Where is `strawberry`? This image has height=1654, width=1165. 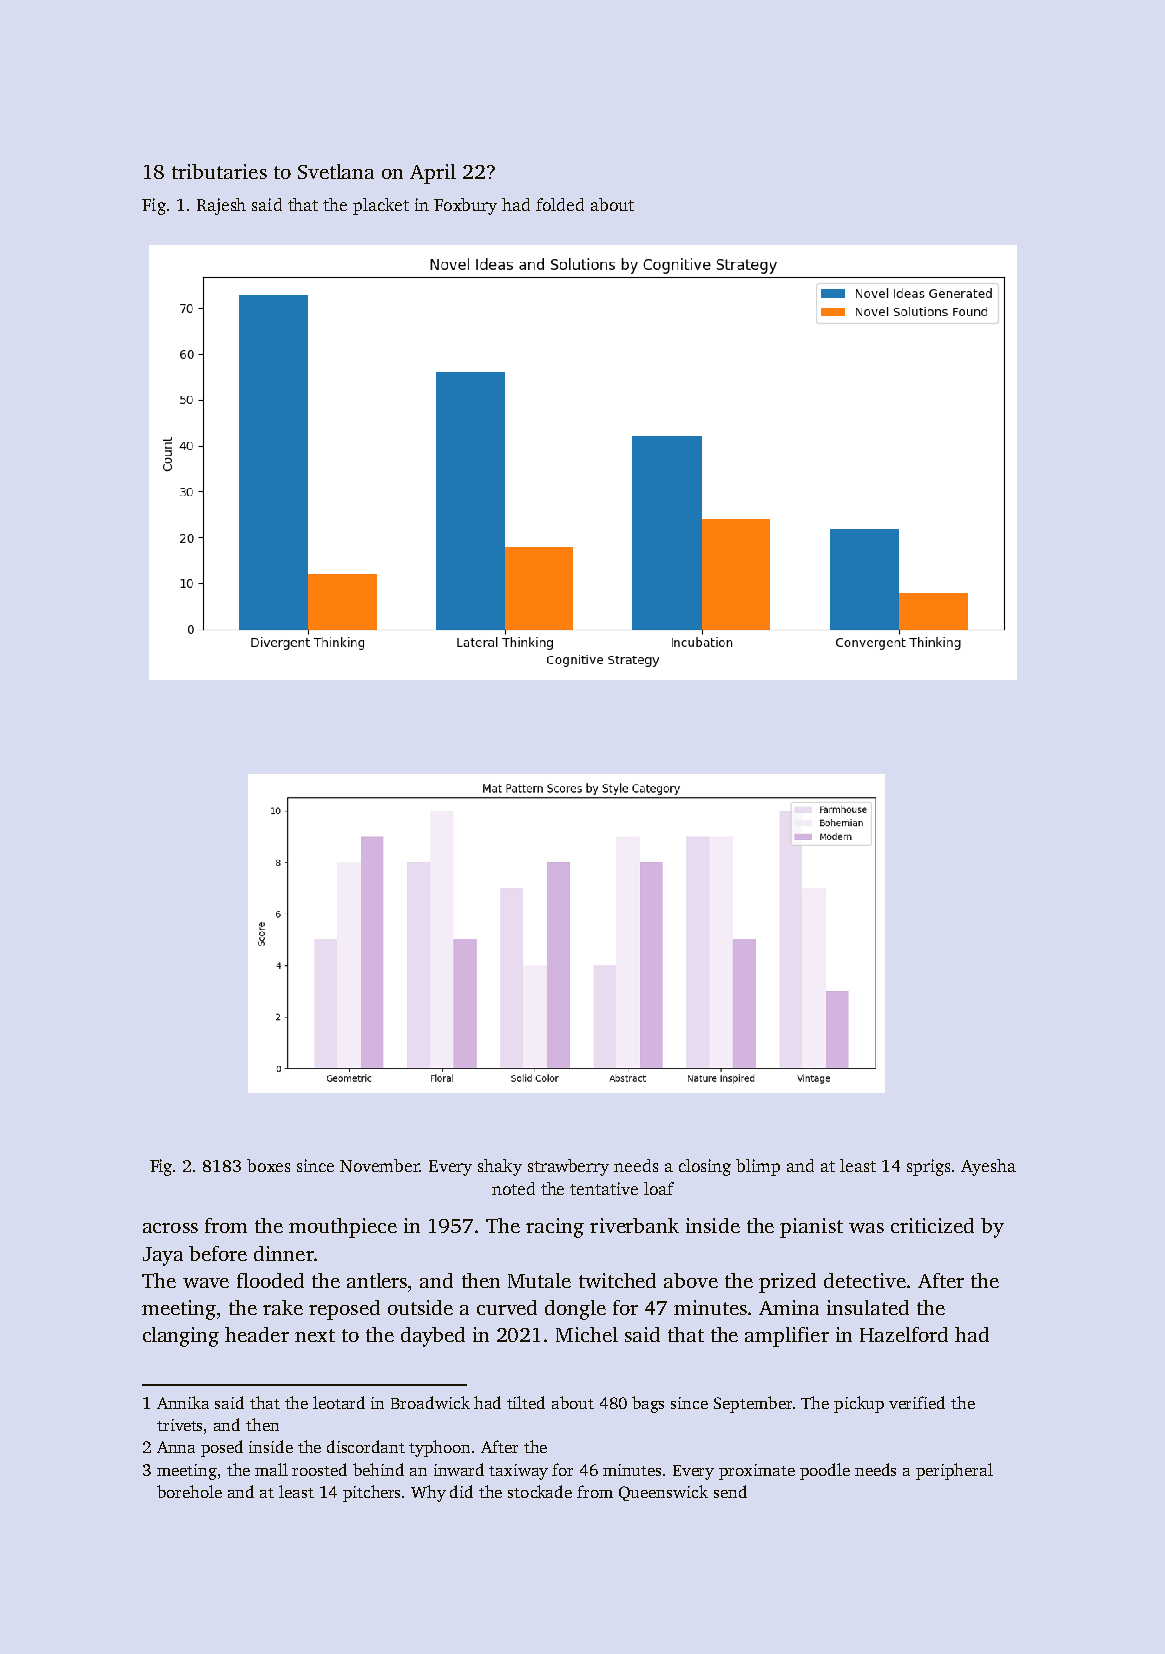
strawberry is located at coordinates (568, 1167).
